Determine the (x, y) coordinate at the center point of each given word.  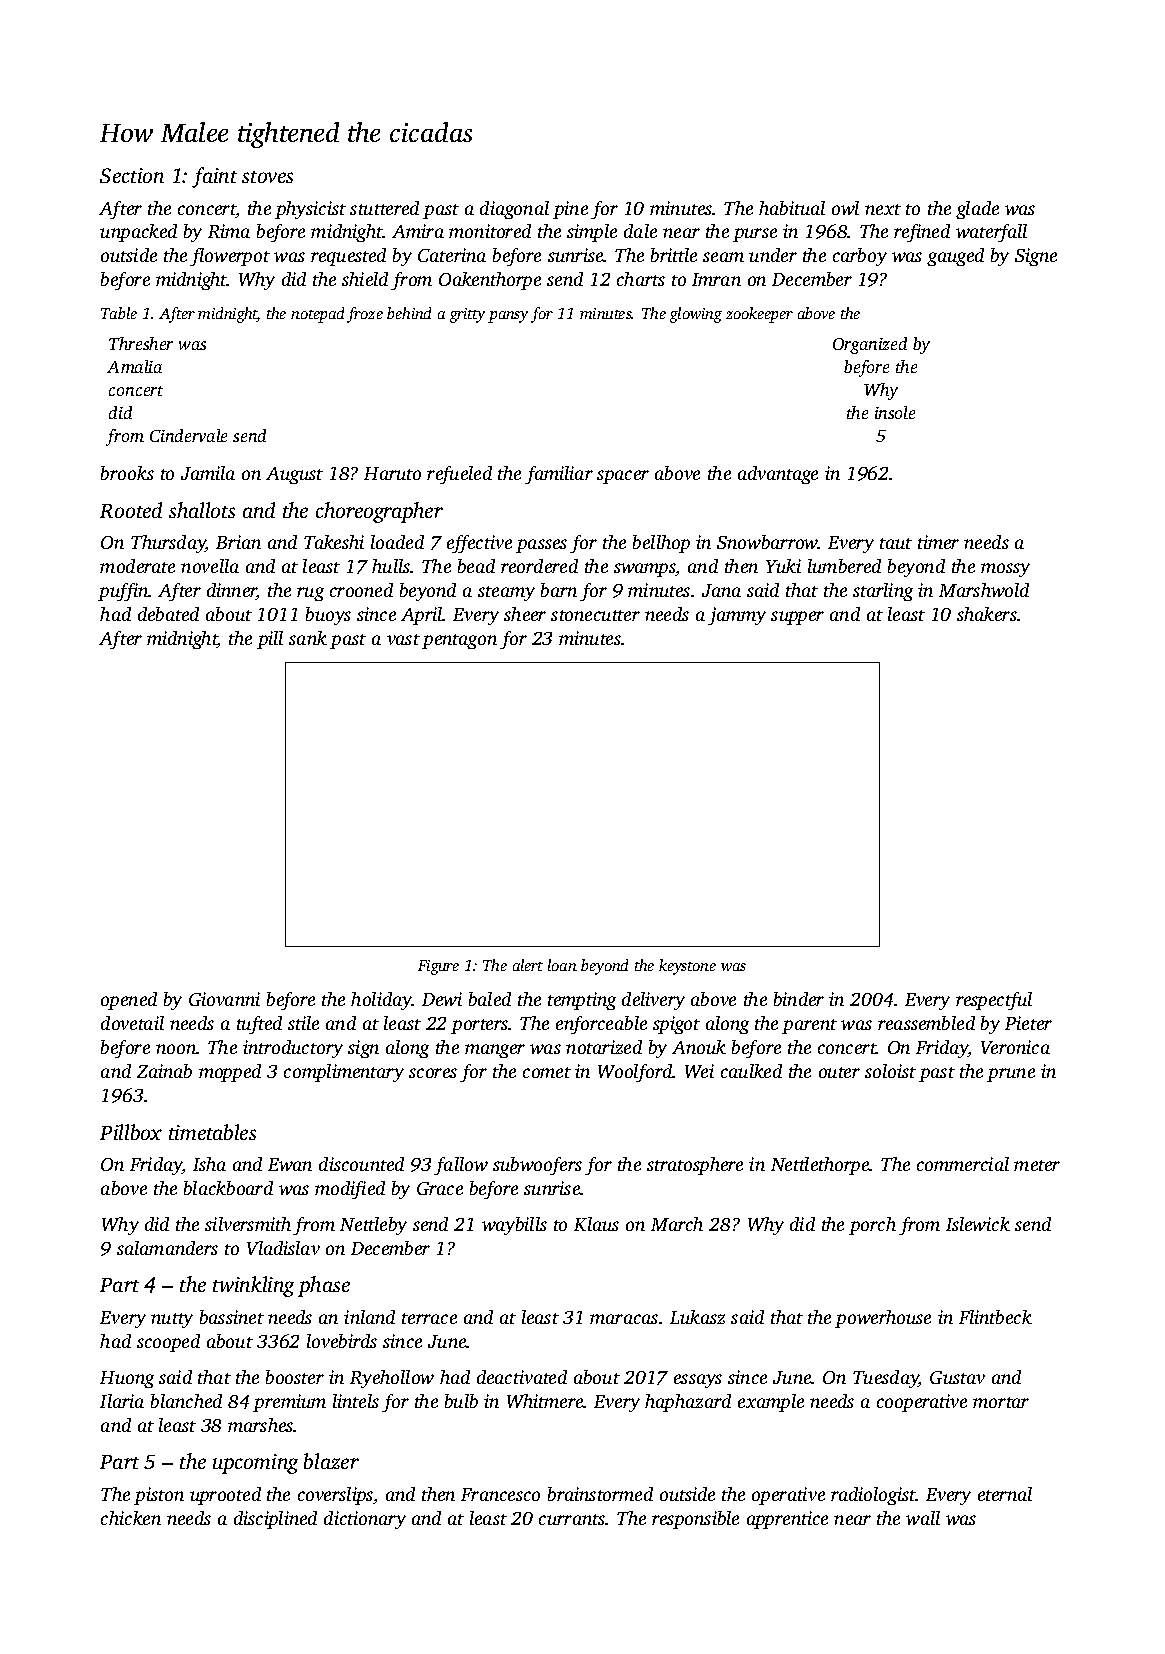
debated (168, 614)
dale (640, 231)
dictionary (365, 1520)
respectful (994, 1001)
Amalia (134, 366)
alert (528, 965)
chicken (131, 1518)
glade (977, 210)
